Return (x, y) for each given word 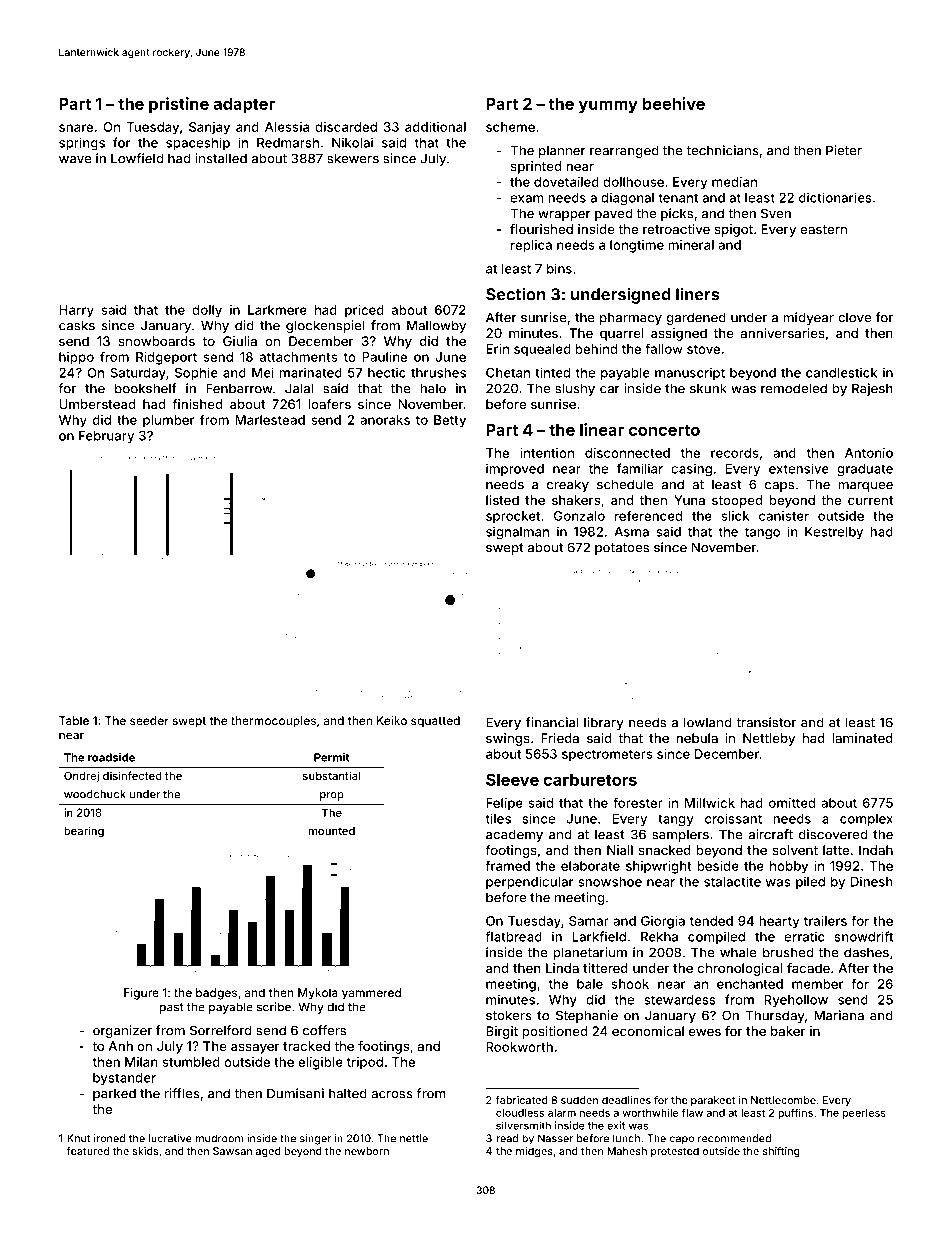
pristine (179, 105)
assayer (255, 1048)
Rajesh (872, 389)
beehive (674, 103)
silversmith (523, 1125)
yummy (608, 106)
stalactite (732, 881)
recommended (734, 1138)
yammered (371, 994)
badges (216, 994)
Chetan (508, 373)
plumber (169, 421)
